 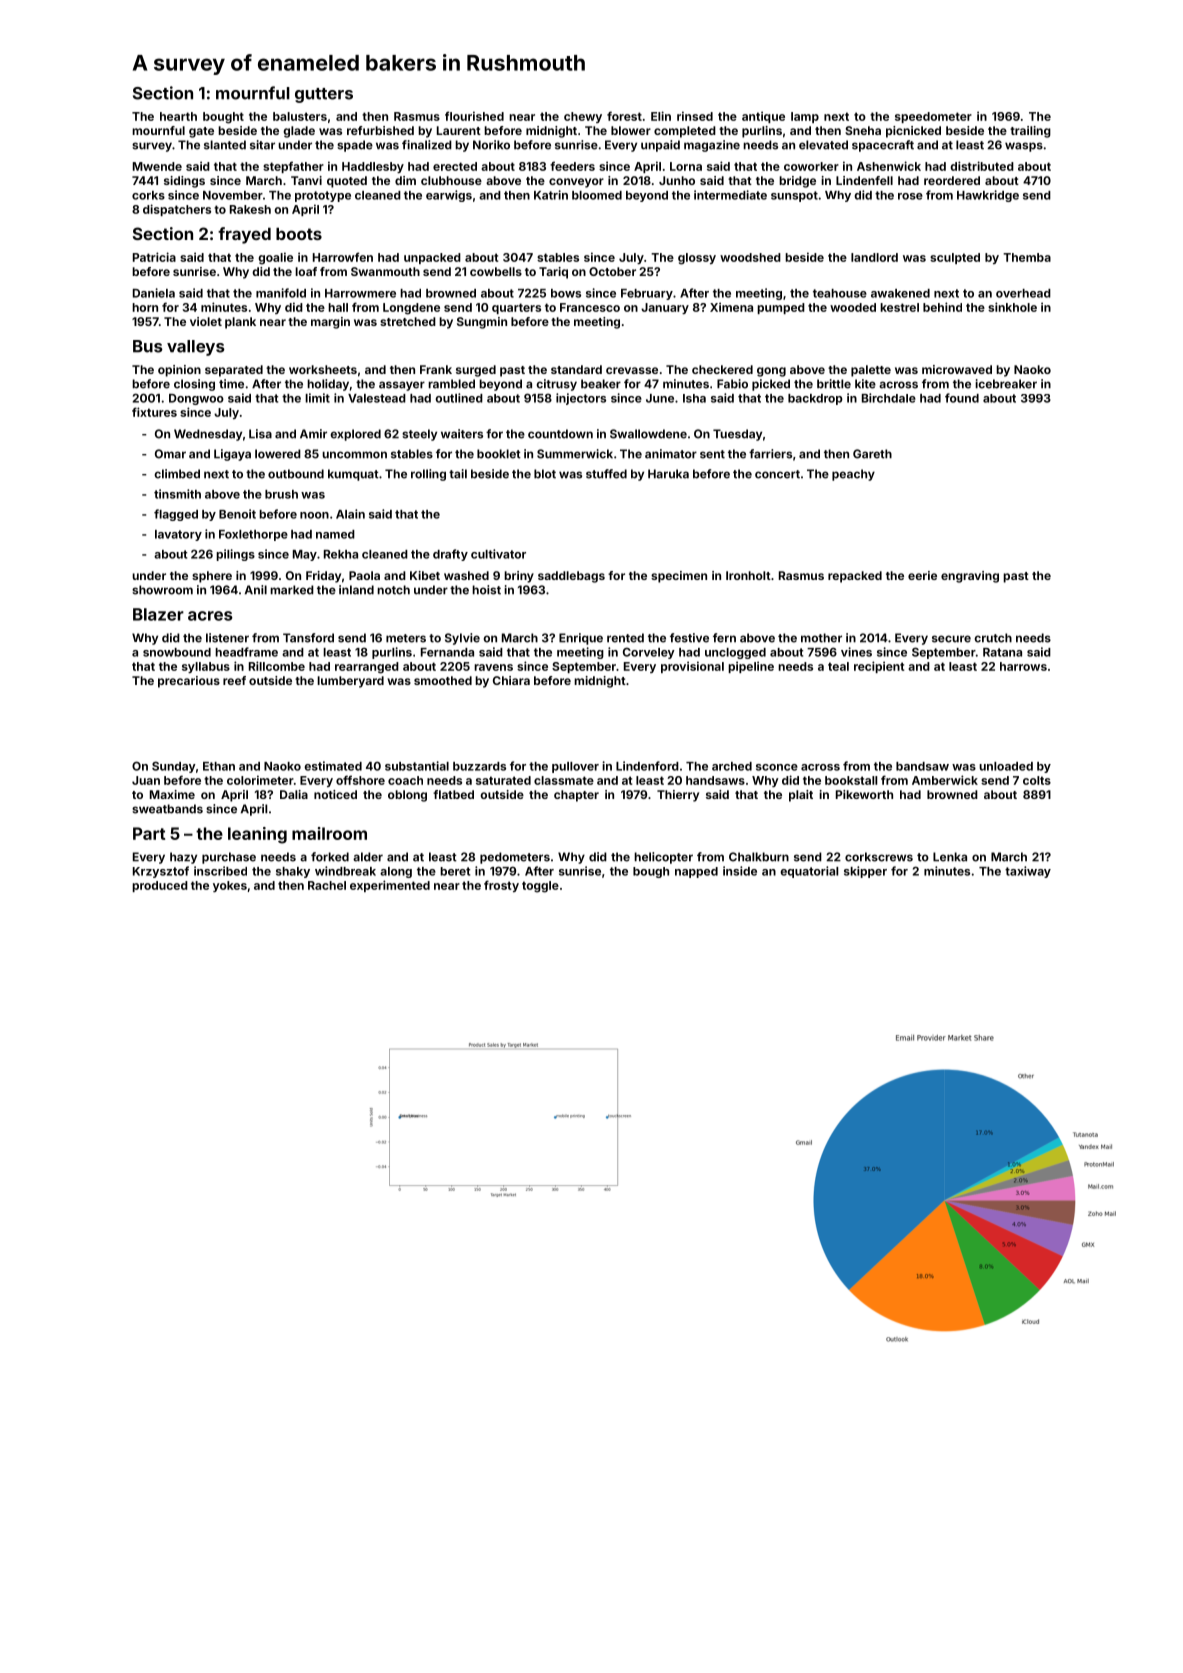 I want to click on Harrowfen, so click(x=343, y=257).
